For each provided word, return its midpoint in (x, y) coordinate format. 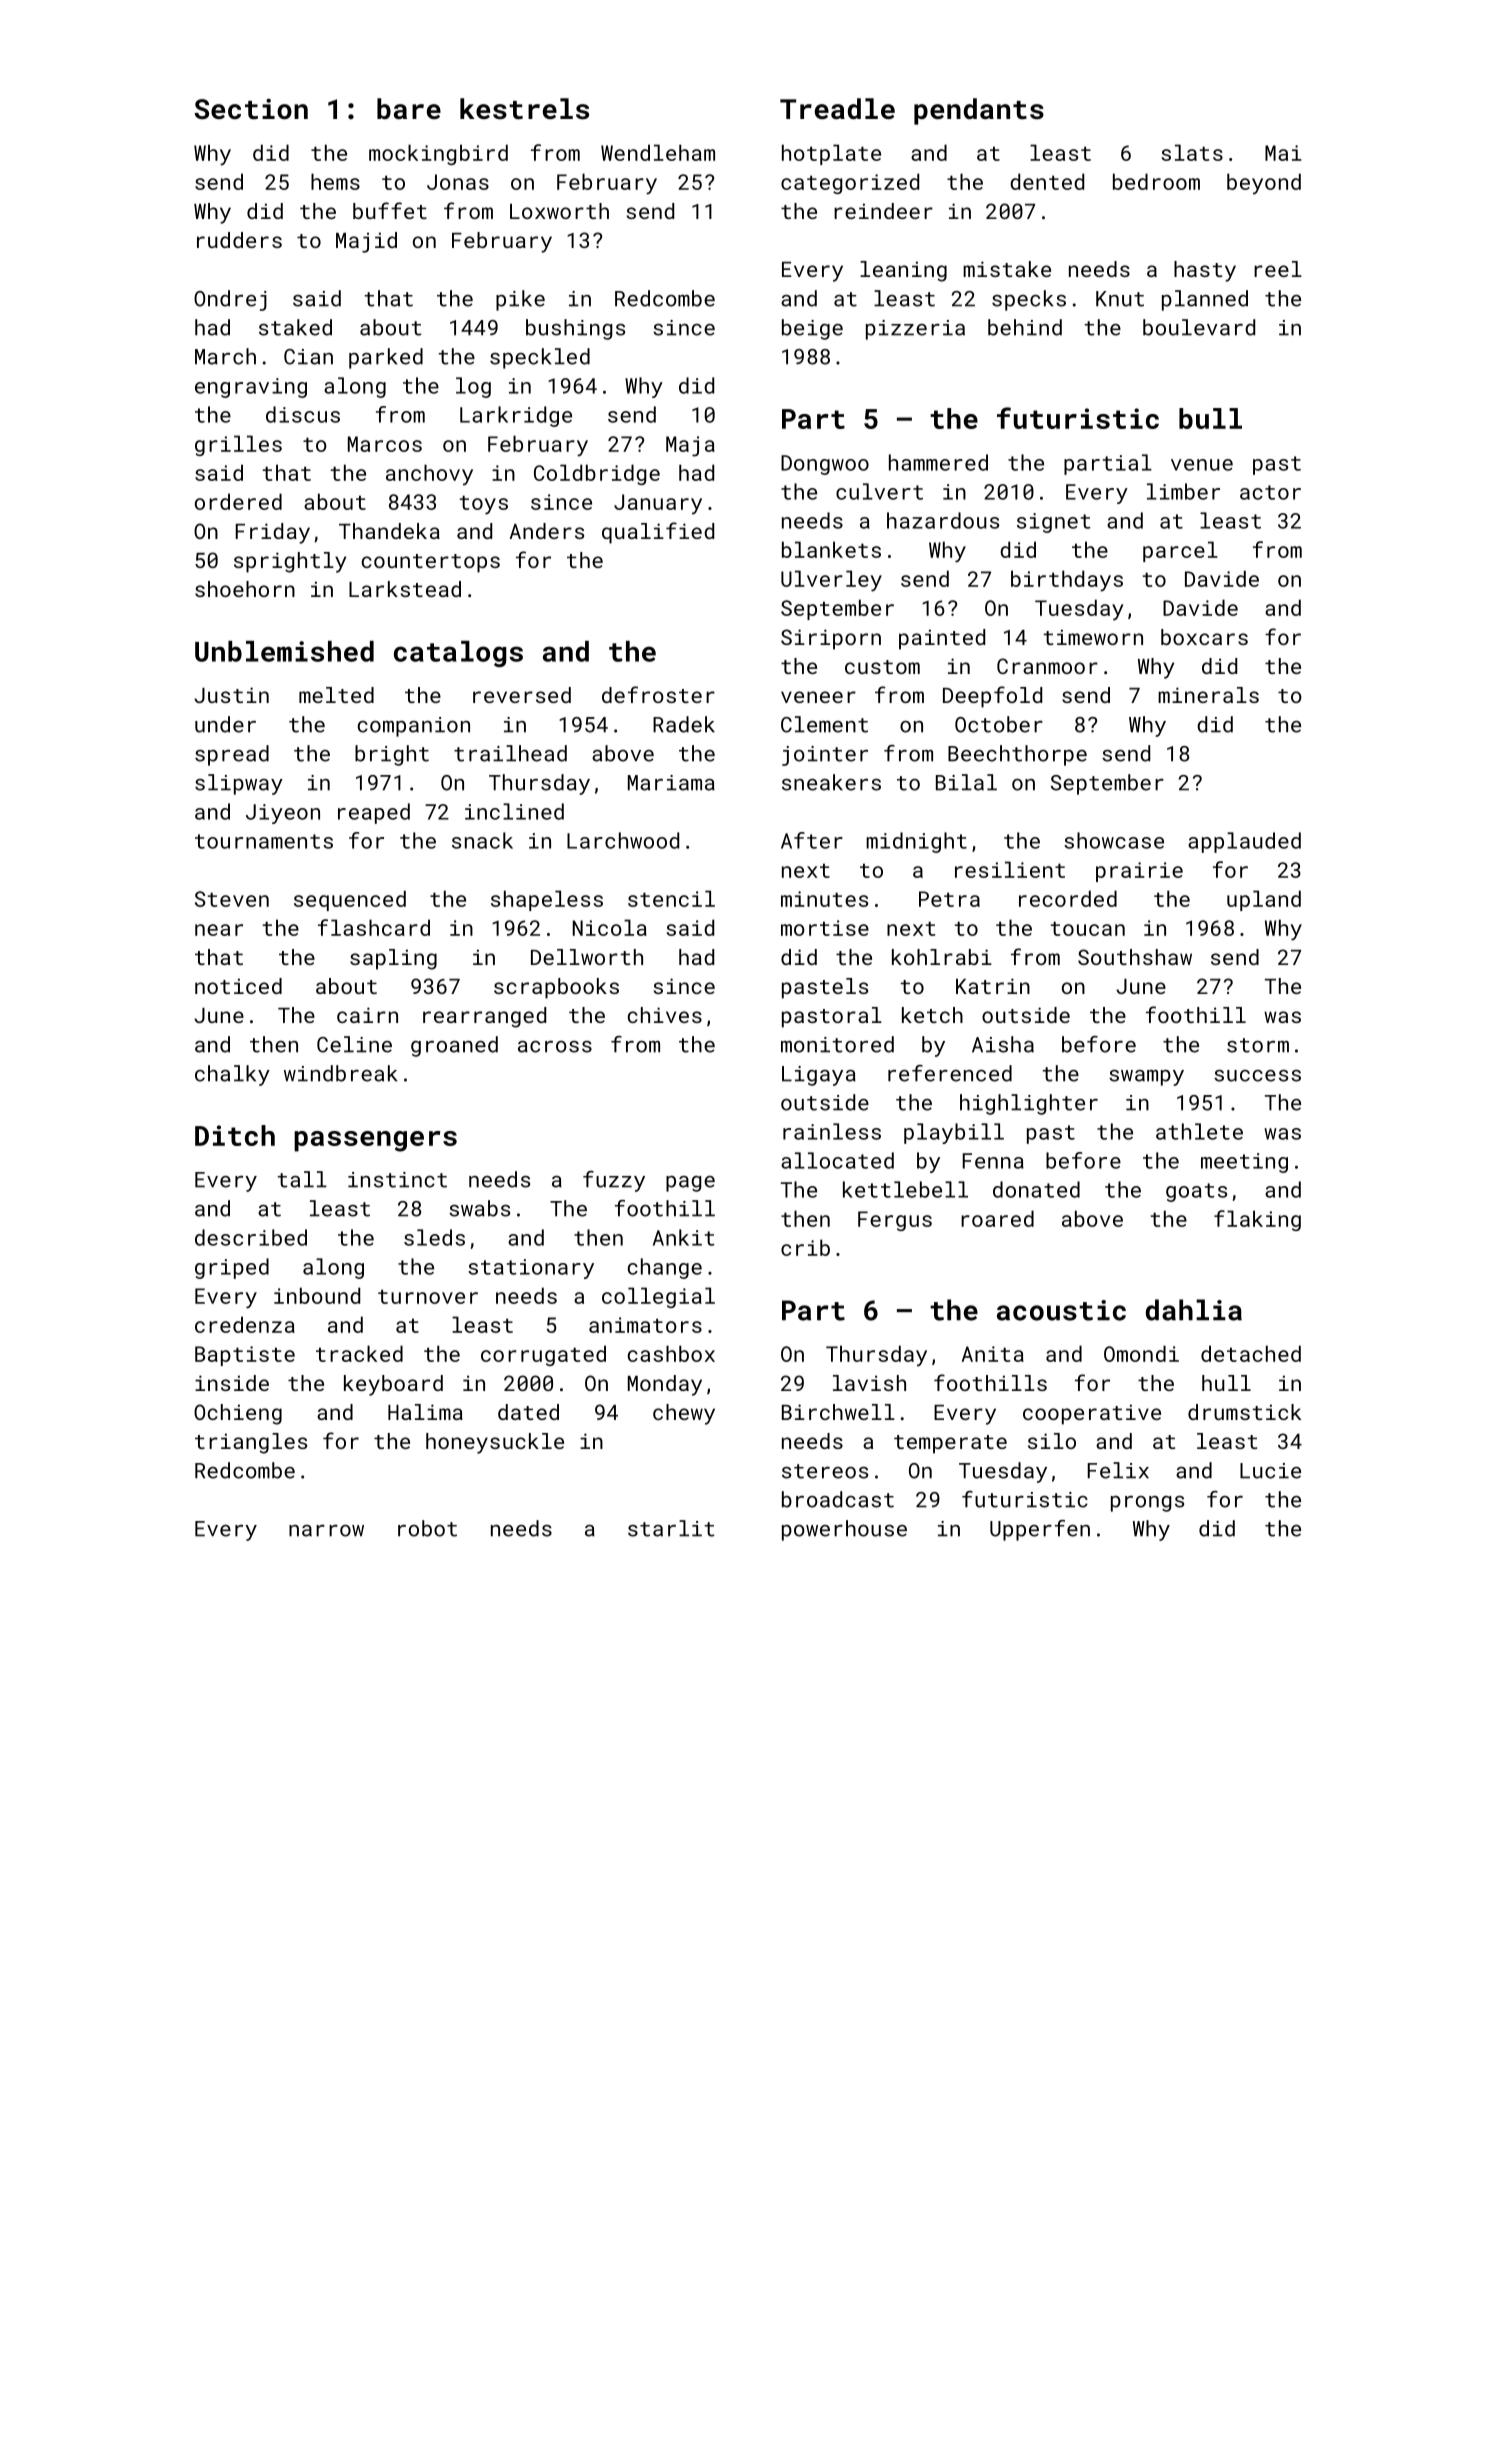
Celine (354, 1044)
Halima (425, 1412)
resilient (1010, 869)
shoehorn (245, 589)
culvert (879, 491)
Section (251, 109)
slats (1192, 152)
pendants (979, 111)
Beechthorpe (1017, 755)
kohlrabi (942, 957)
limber (1183, 491)
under (225, 724)
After (812, 840)
